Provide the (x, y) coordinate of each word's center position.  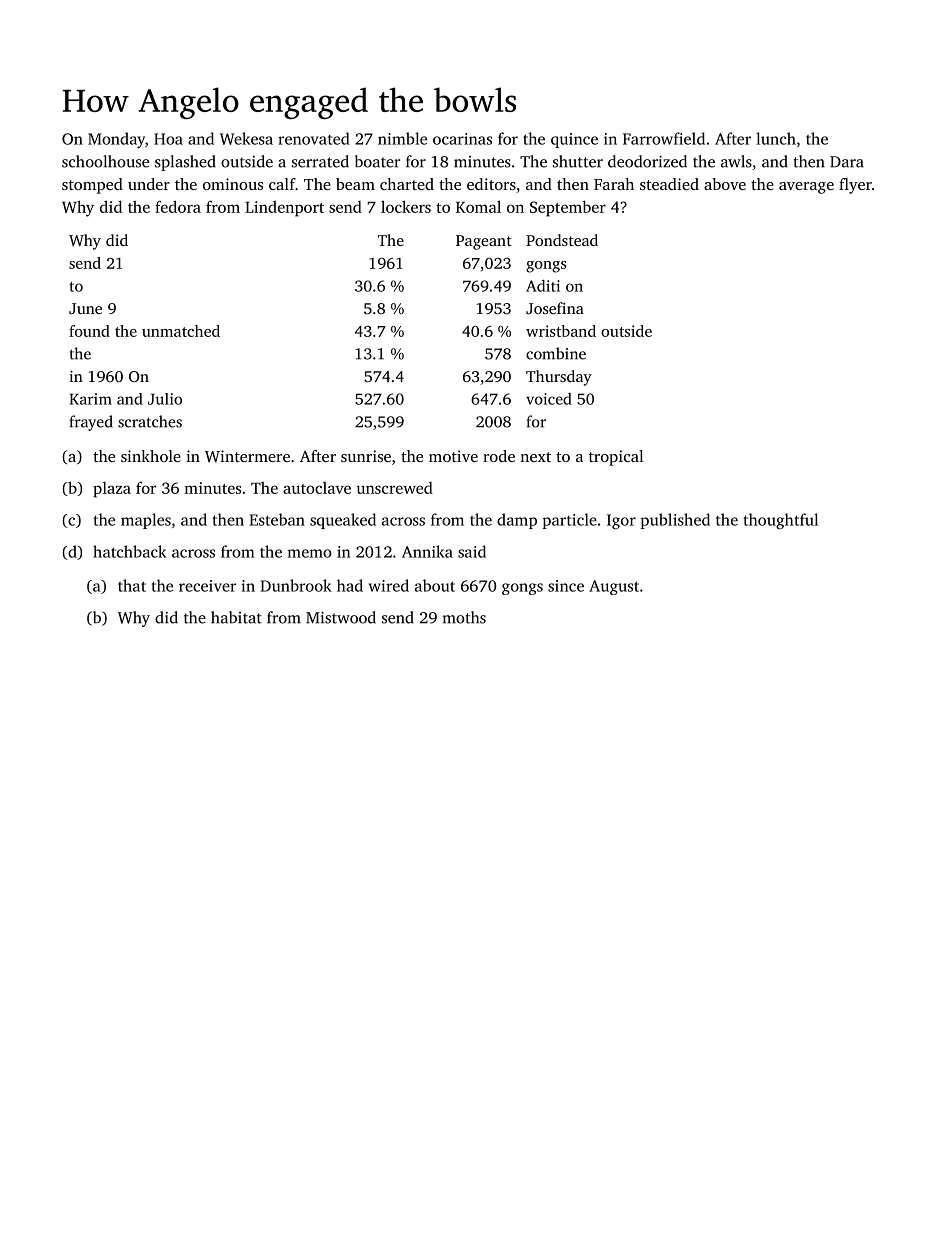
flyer (855, 186)
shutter (578, 161)
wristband (561, 331)
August (614, 587)
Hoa (168, 139)
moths (464, 617)
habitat (236, 617)
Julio (165, 399)
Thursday (559, 378)
